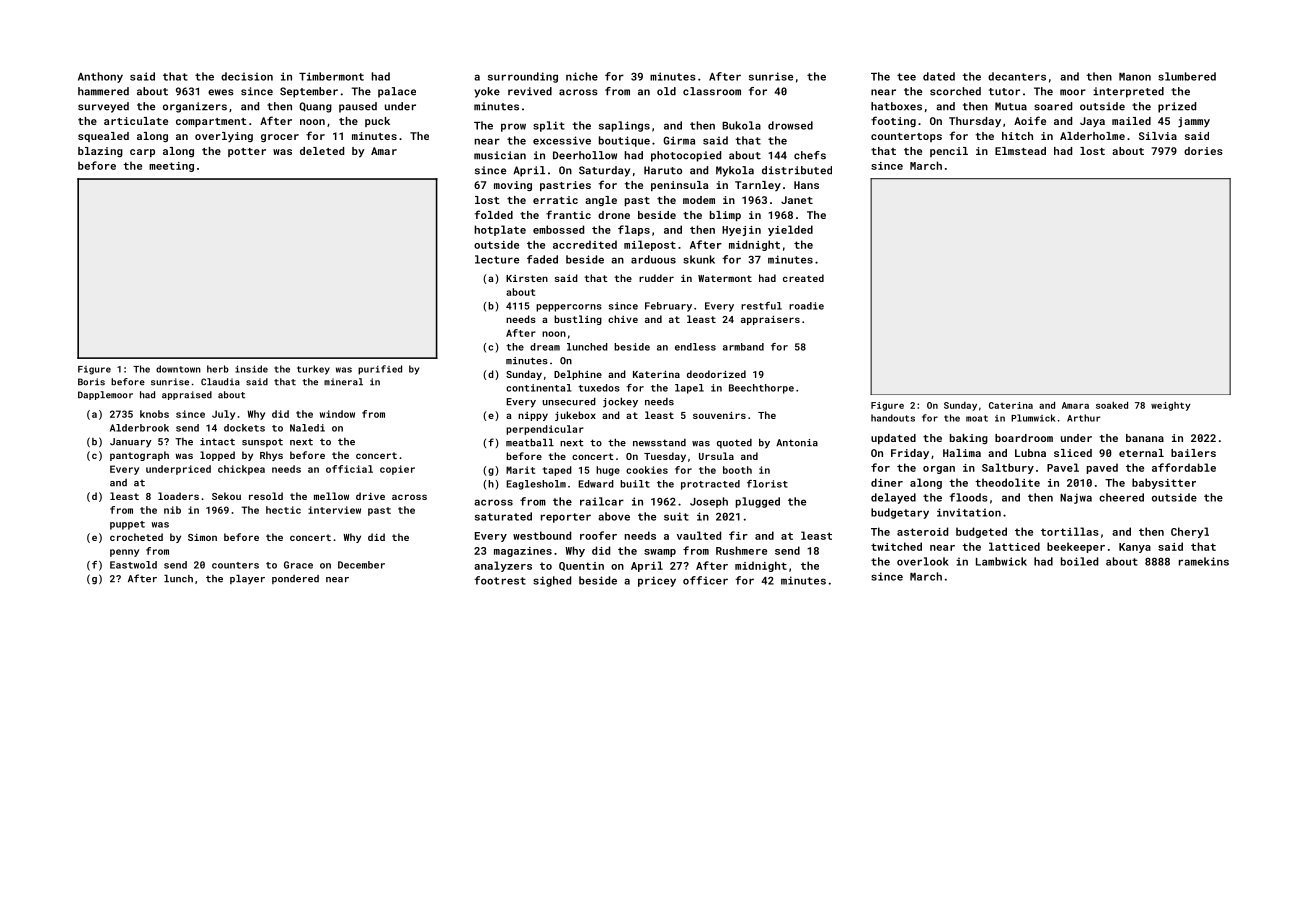 This image has width=1308, height=924. I want to click on February, so click(668, 307).
